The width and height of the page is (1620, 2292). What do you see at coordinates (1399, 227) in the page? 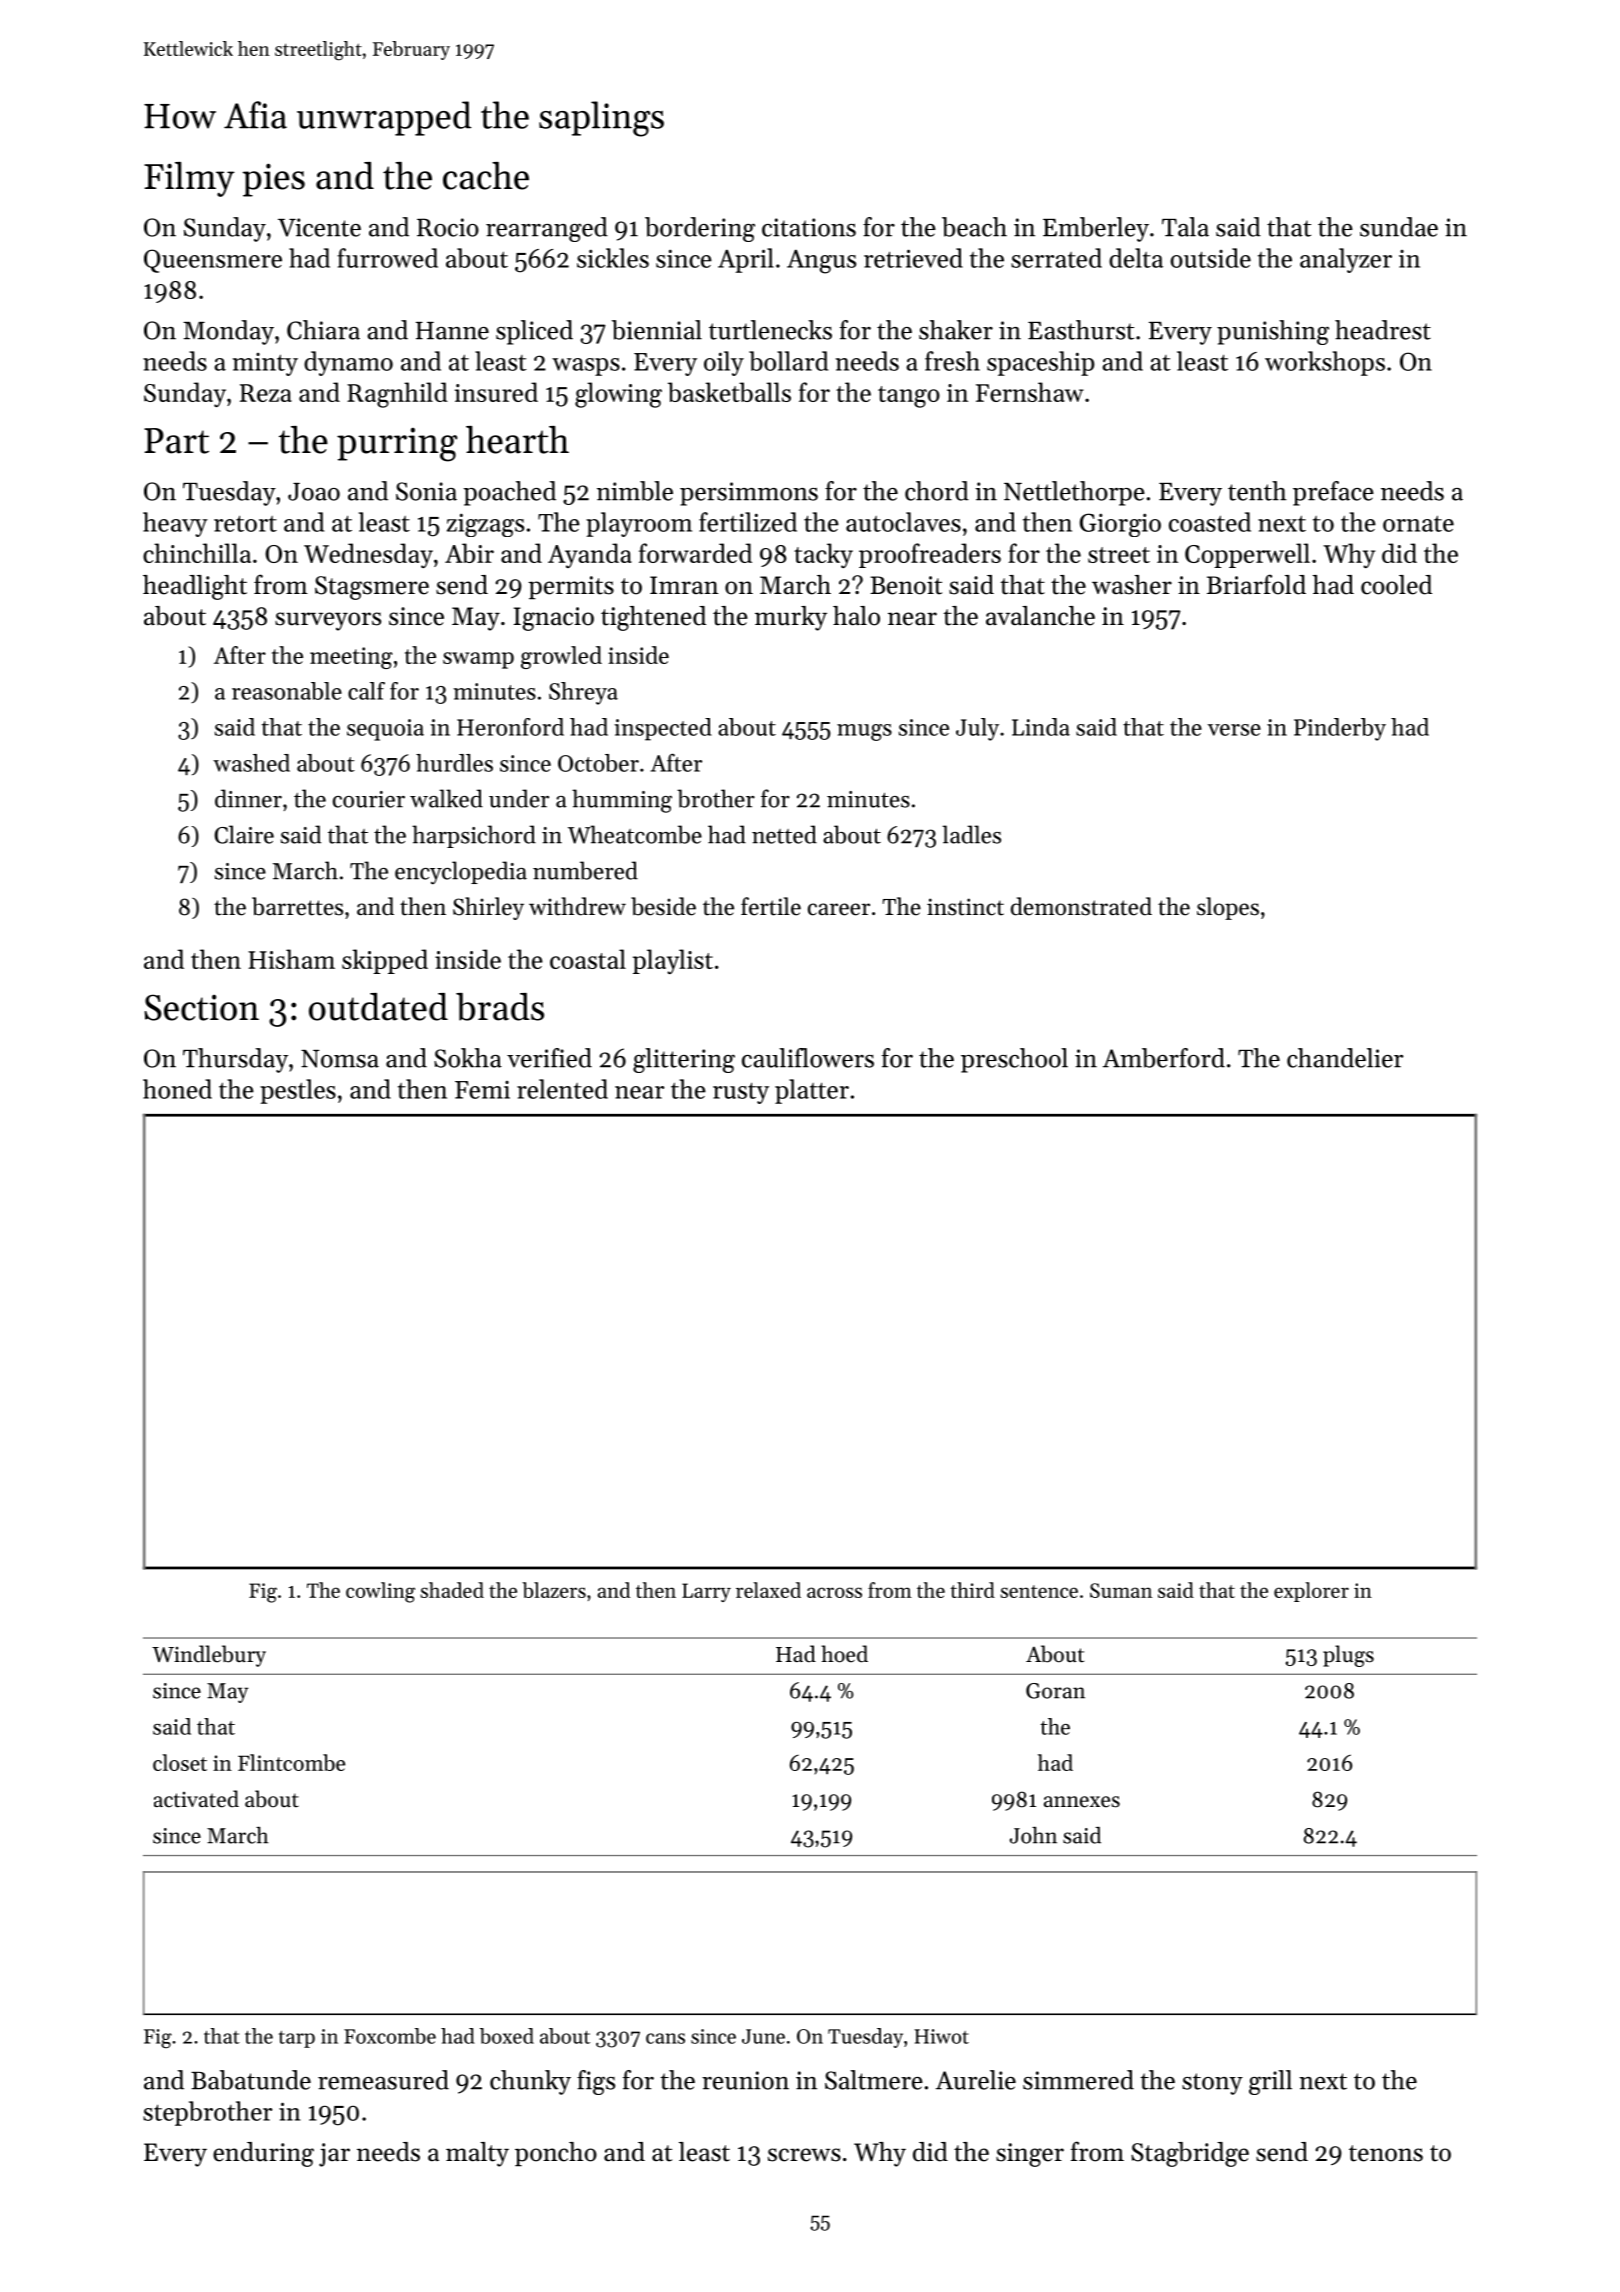
I see `sundae` at bounding box center [1399, 227].
